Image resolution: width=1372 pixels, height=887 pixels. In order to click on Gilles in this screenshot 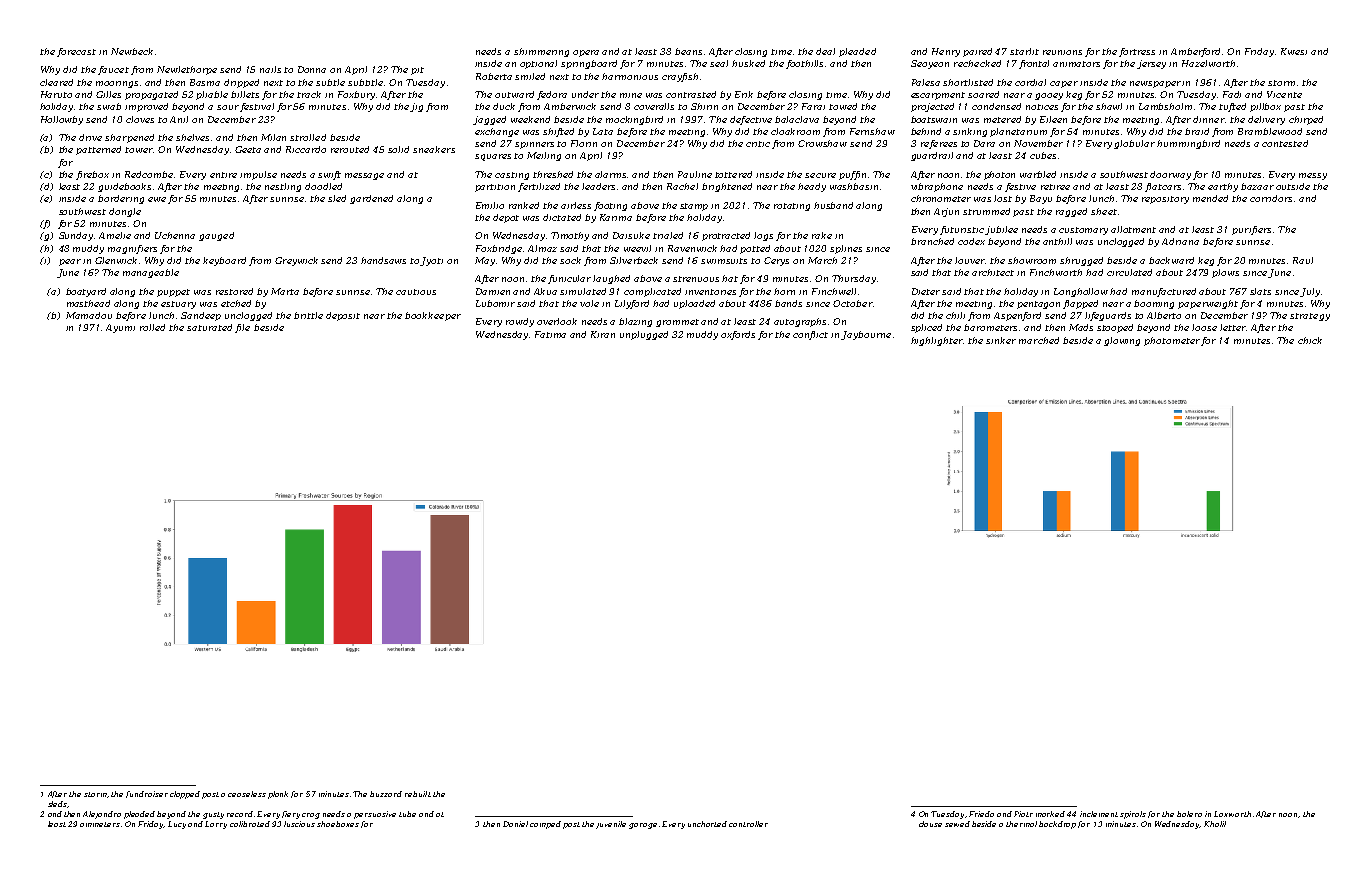, I will do `click(108, 94)`.
